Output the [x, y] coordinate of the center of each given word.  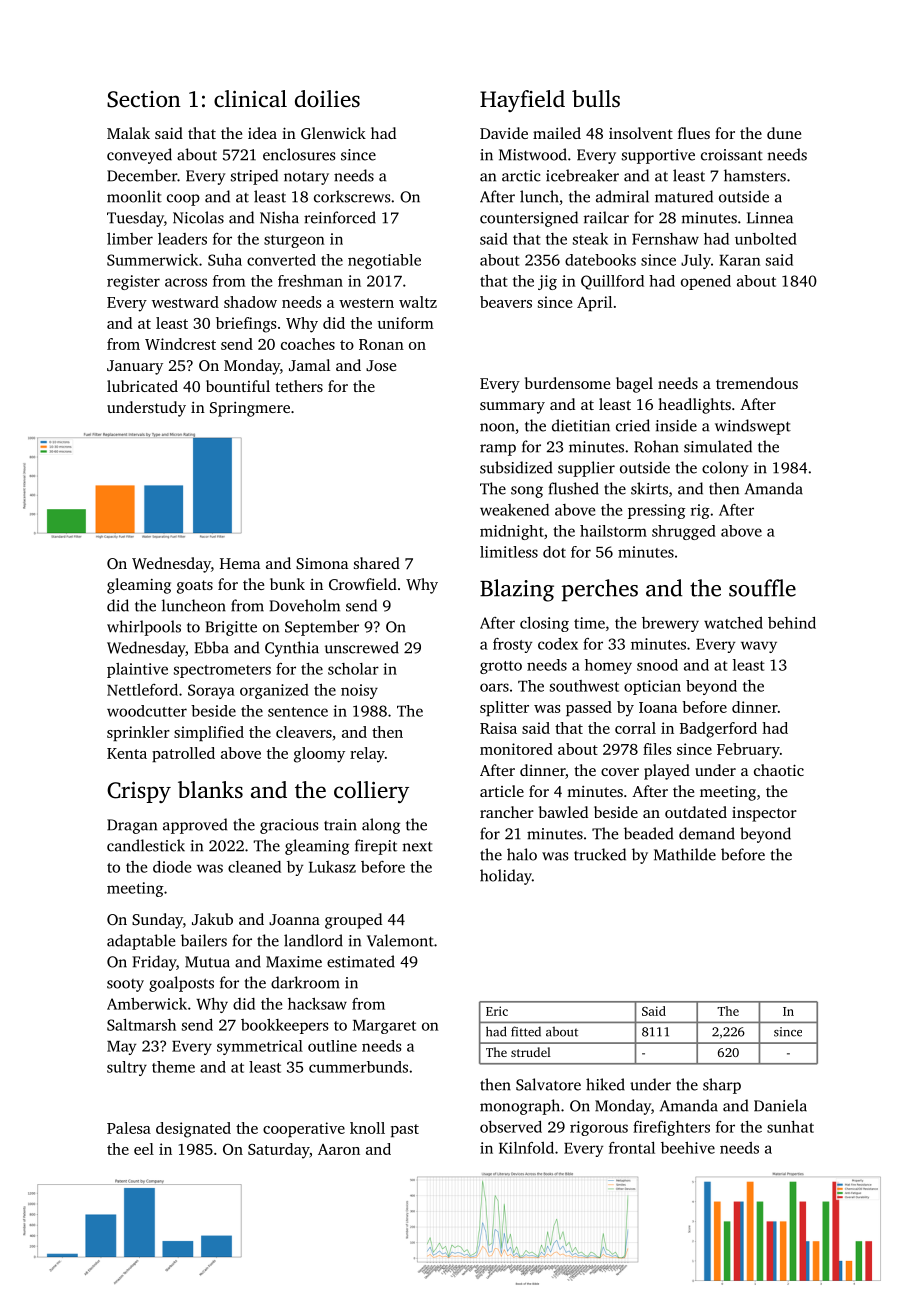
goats [195, 587]
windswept [753, 427]
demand [707, 833]
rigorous [599, 1128]
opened [706, 282]
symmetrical [260, 1047]
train [340, 825]
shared [377, 563]
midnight [512, 532]
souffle [762, 588]
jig [547, 282]
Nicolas [198, 217]
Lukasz [332, 867]
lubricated [142, 386]
